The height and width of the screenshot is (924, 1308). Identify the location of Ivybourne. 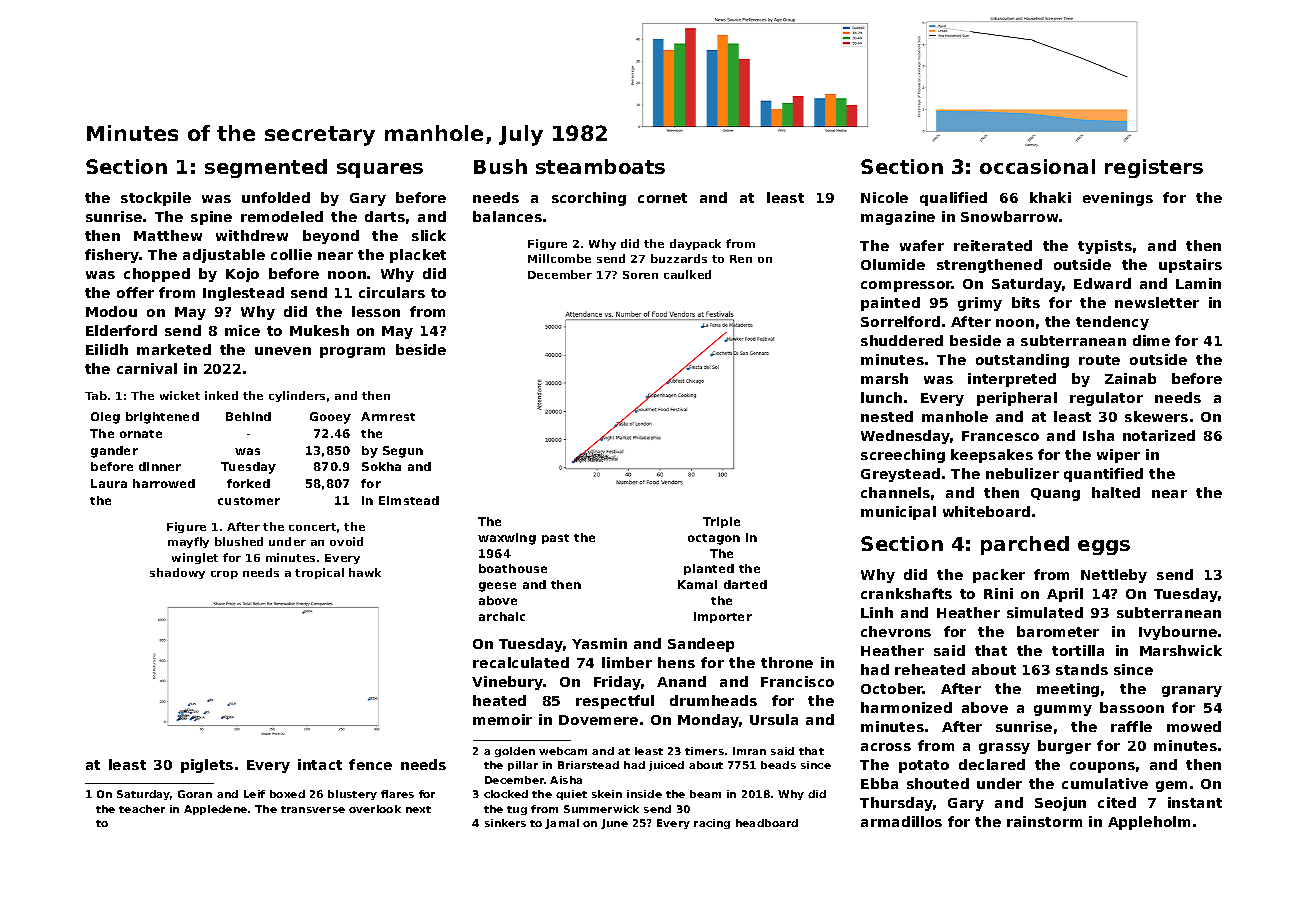
(1178, 633).
